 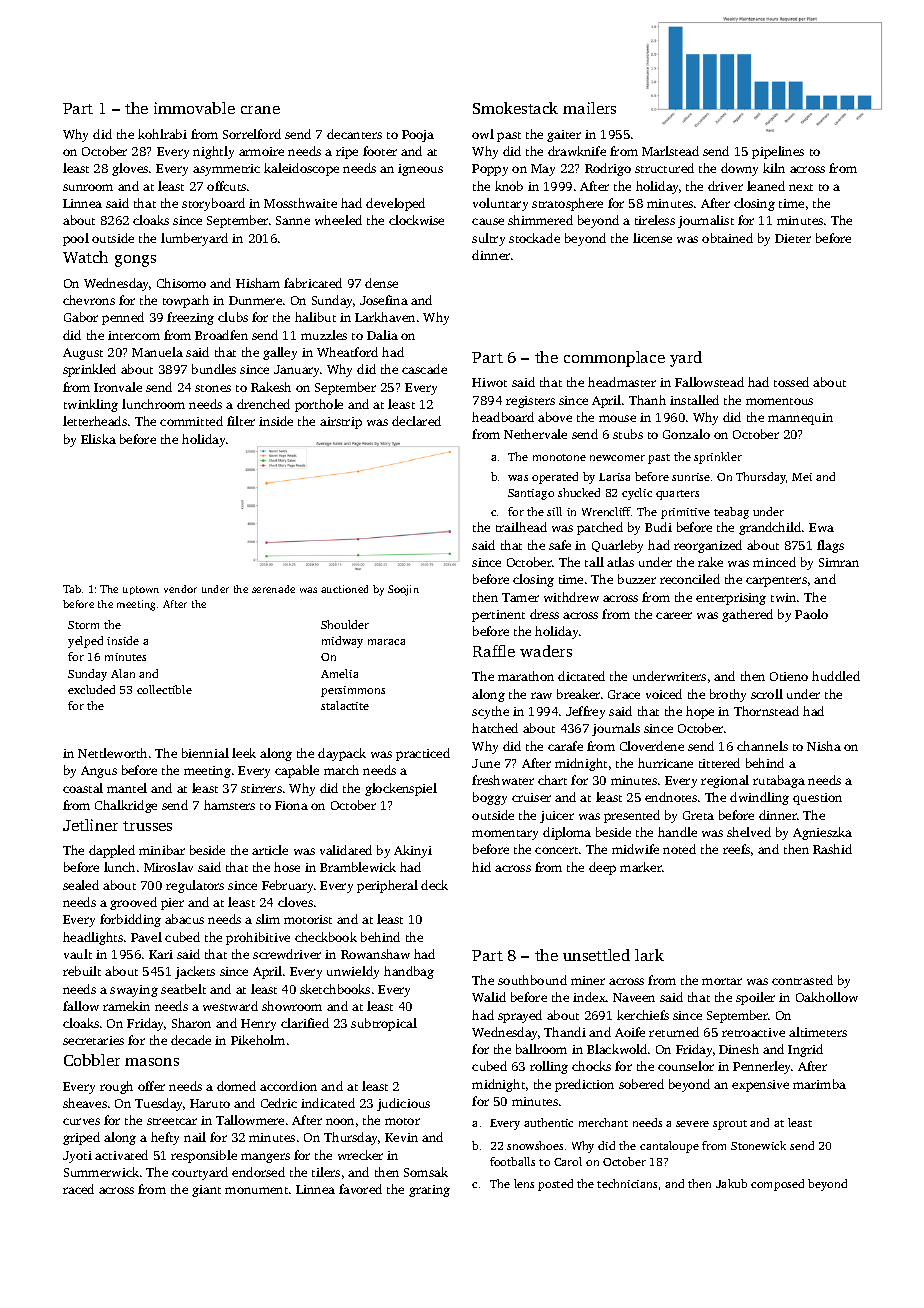 What do you see at coordinates (565, 746) in the document?
I see `carafe` at bounding box center [565, 746].
